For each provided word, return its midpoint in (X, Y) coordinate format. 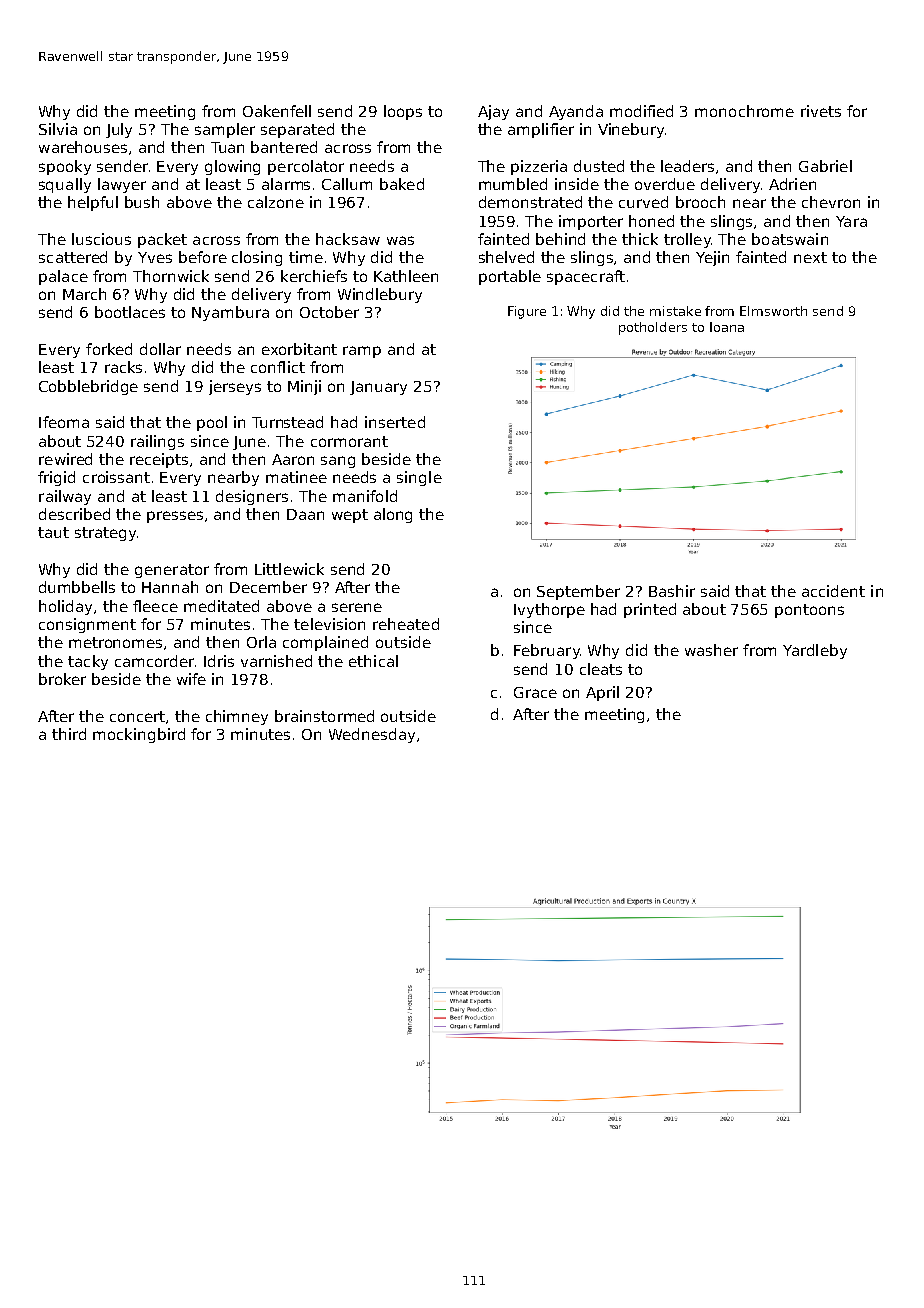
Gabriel (825, 166)
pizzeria (539, 167)
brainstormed (324, 716)
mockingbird (139, 735)
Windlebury (380, 295)
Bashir (672, 591)
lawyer (122, 185)
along (393, 515)
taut (53, 532)
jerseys (235, 387)
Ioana (727, 327)
